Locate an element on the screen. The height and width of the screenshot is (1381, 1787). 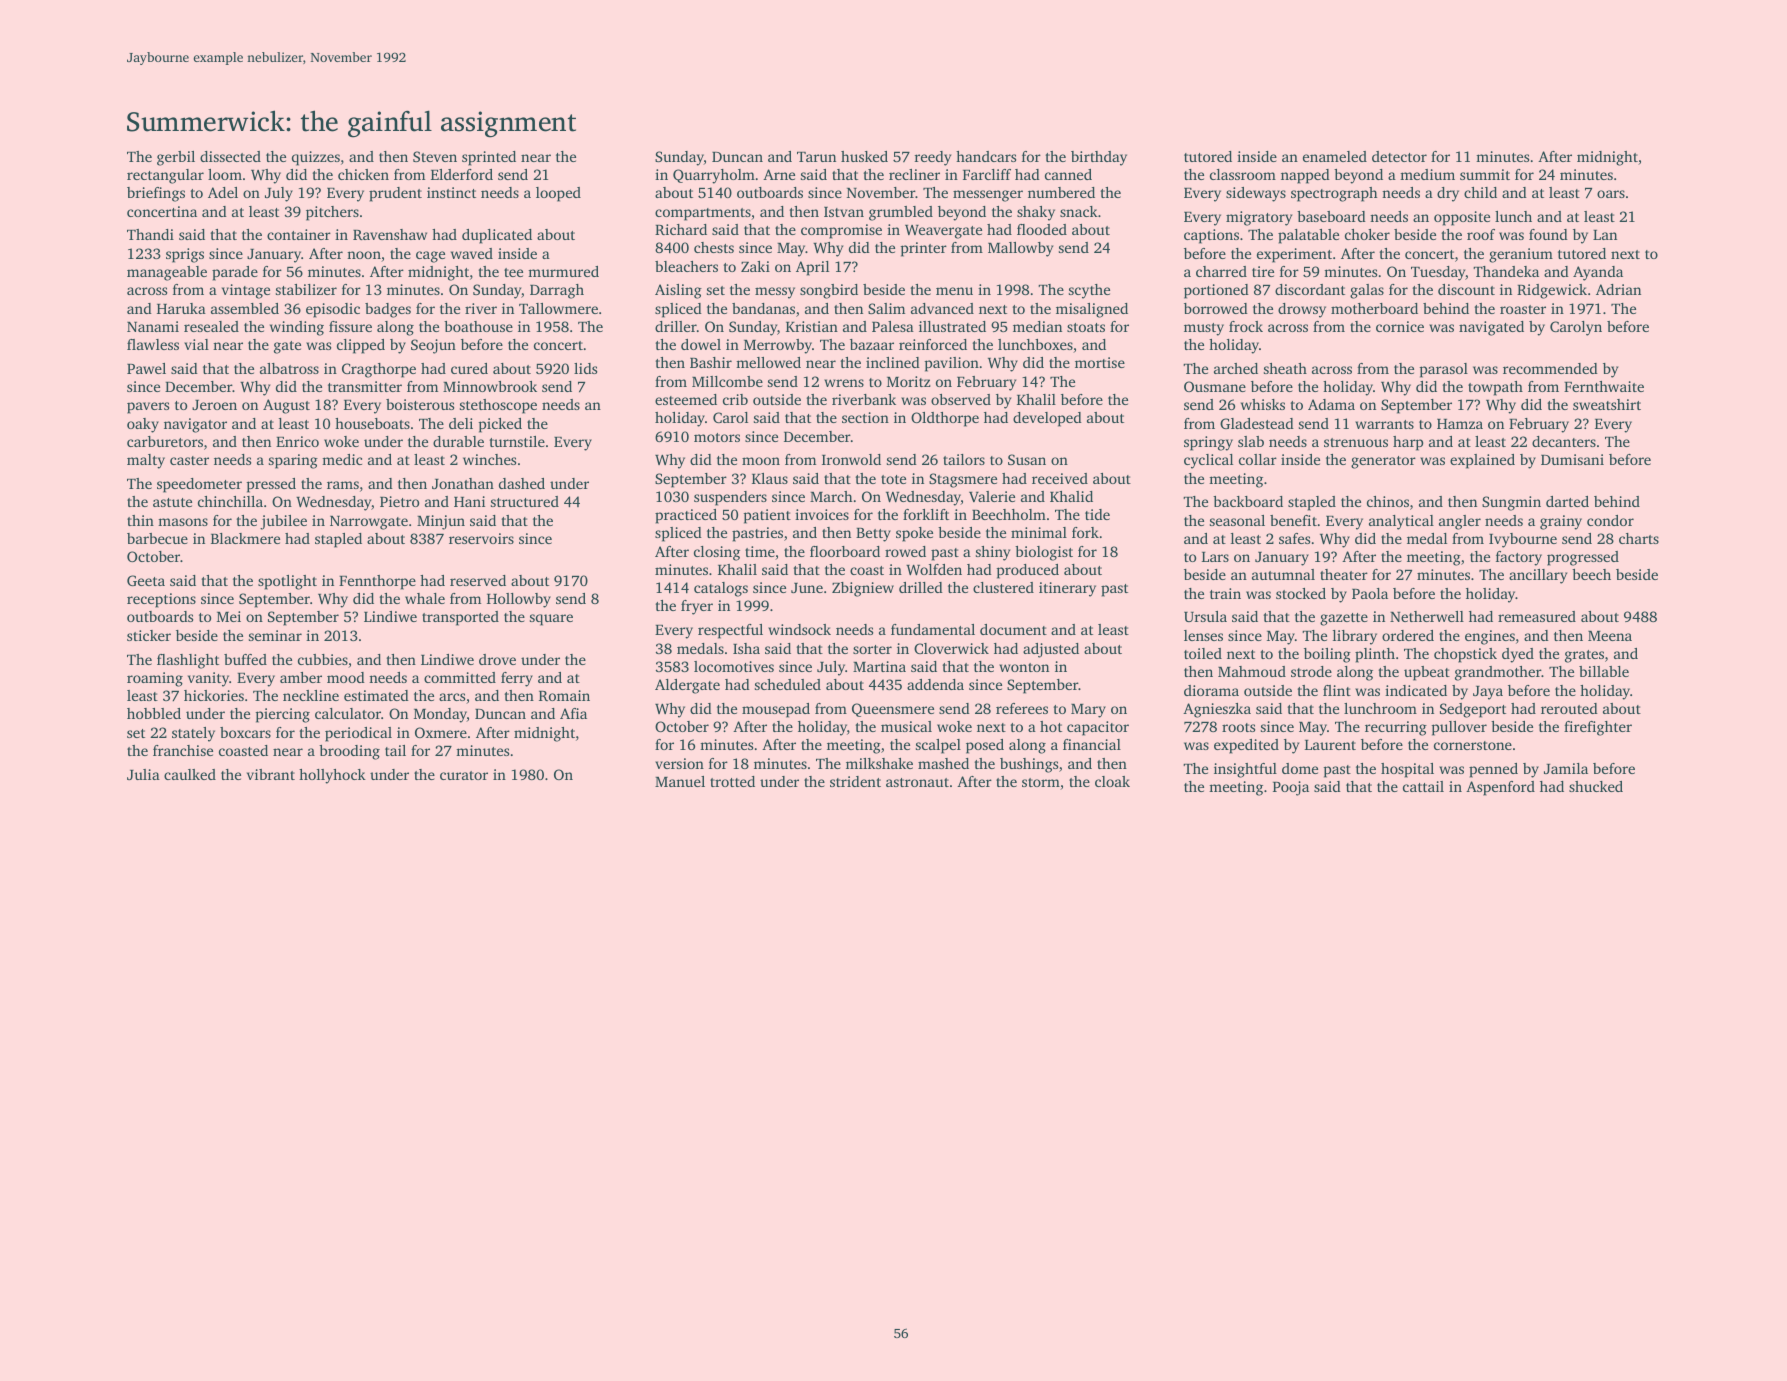
Minnowbrook is located at coordinates (490, 386).
